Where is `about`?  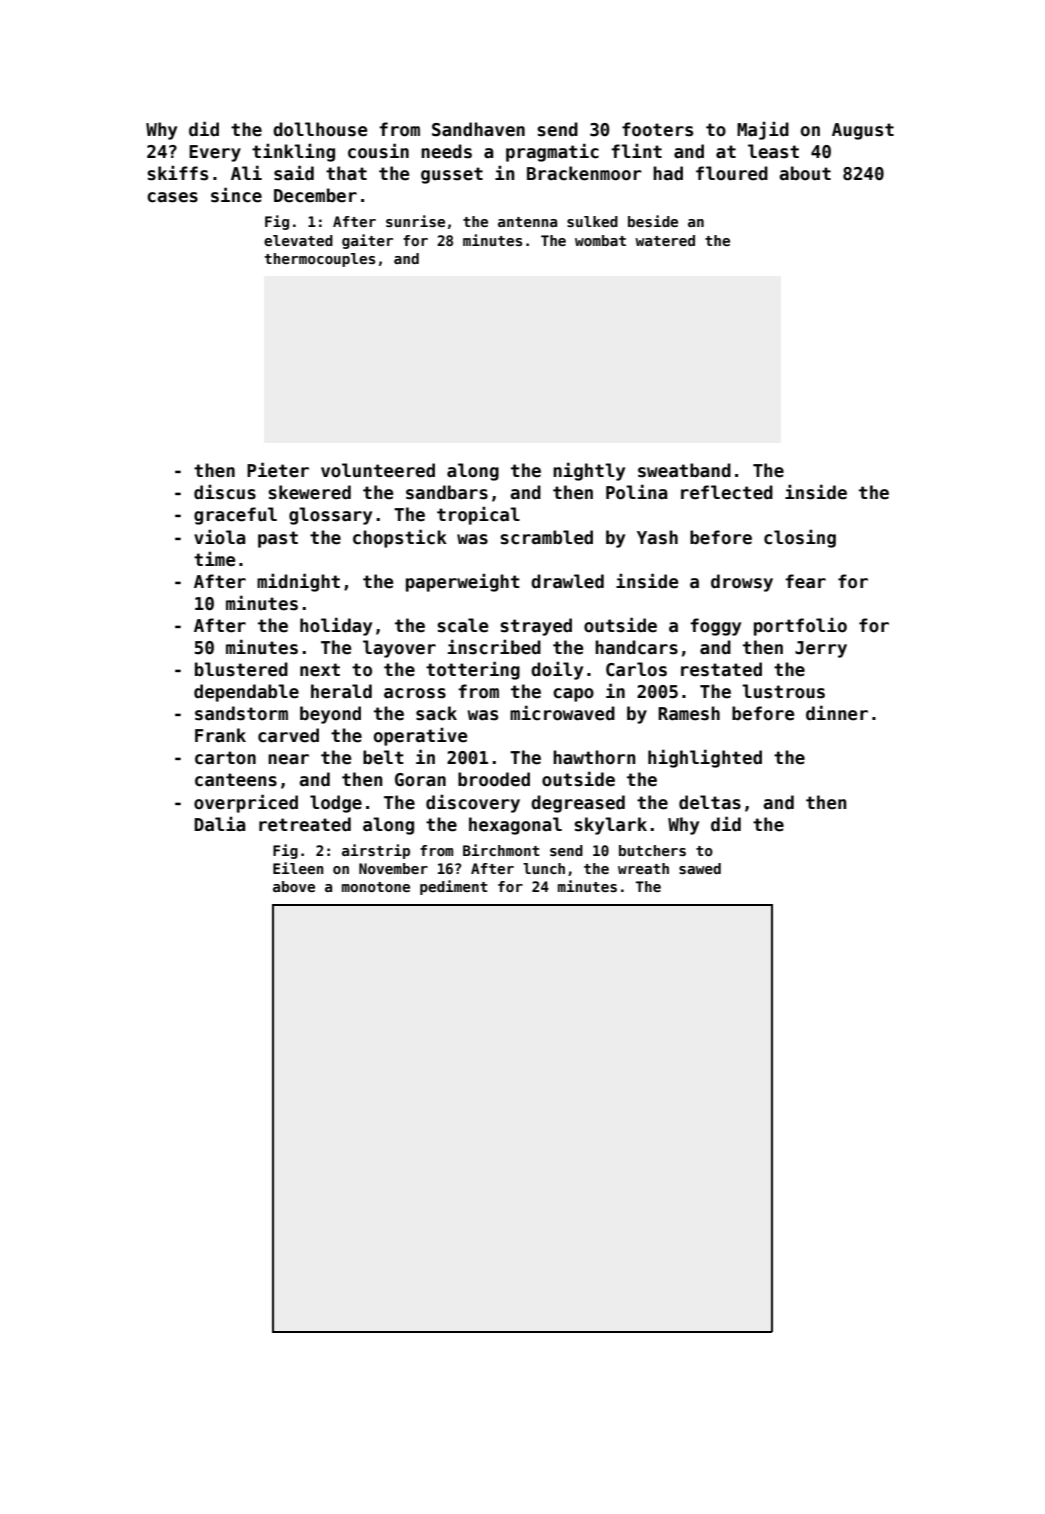 about is located at coordinates (805, 173).
